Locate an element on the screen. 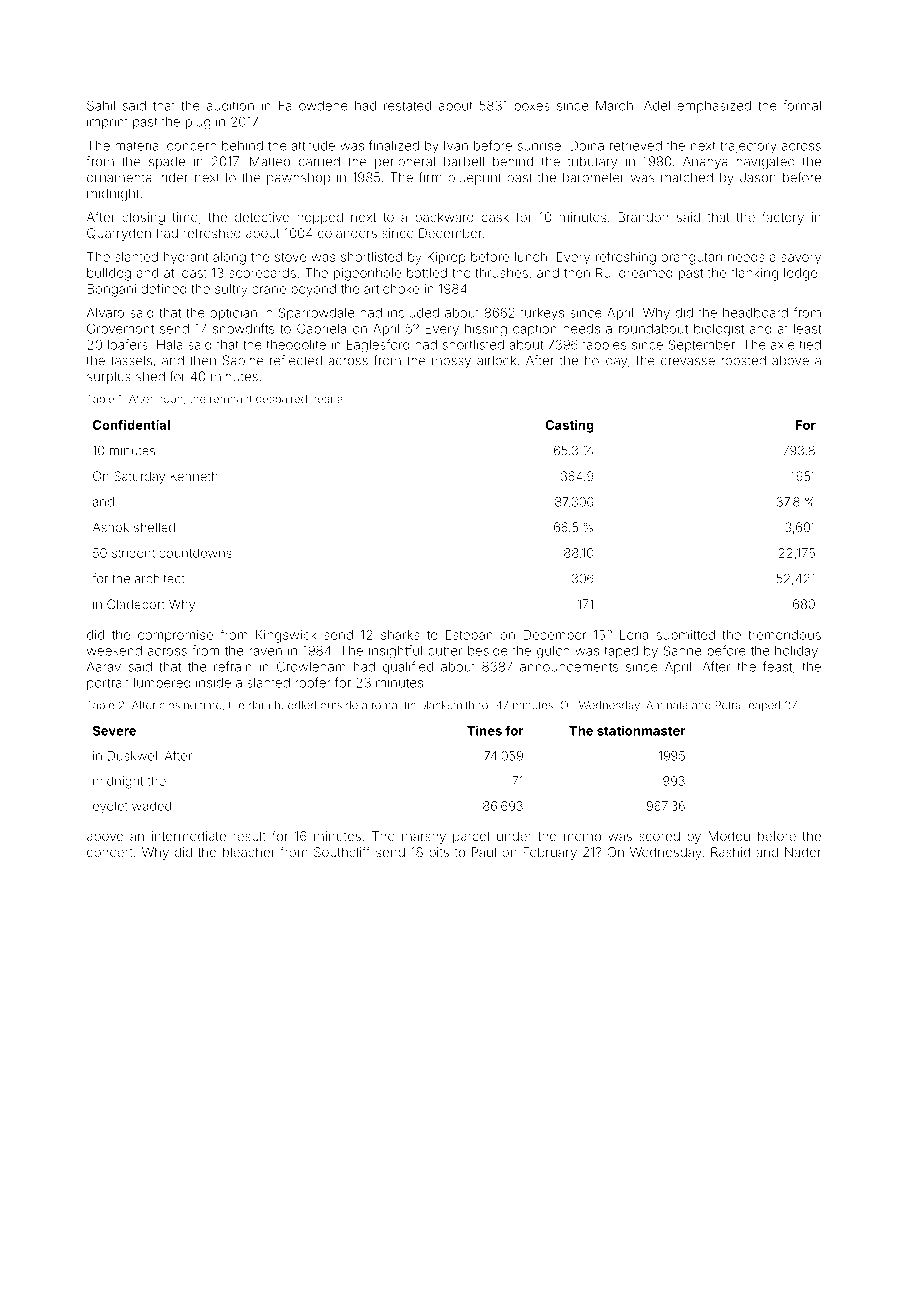 This screenshot has height=1316, width=908. rider is located at coordinates (174, 177).
